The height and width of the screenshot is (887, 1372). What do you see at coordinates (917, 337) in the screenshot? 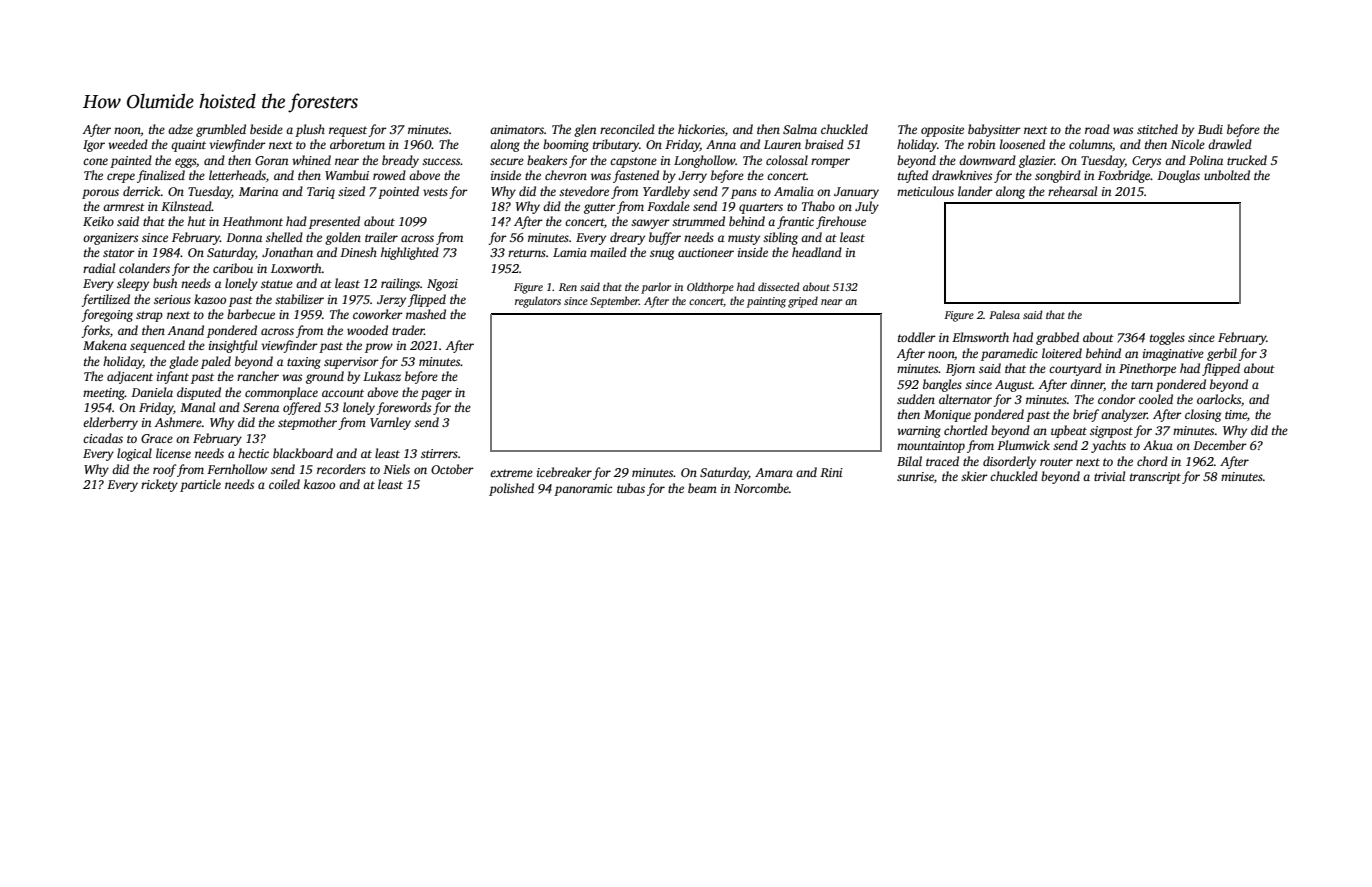
I see `toddler` at bounding box center [917, 337].
